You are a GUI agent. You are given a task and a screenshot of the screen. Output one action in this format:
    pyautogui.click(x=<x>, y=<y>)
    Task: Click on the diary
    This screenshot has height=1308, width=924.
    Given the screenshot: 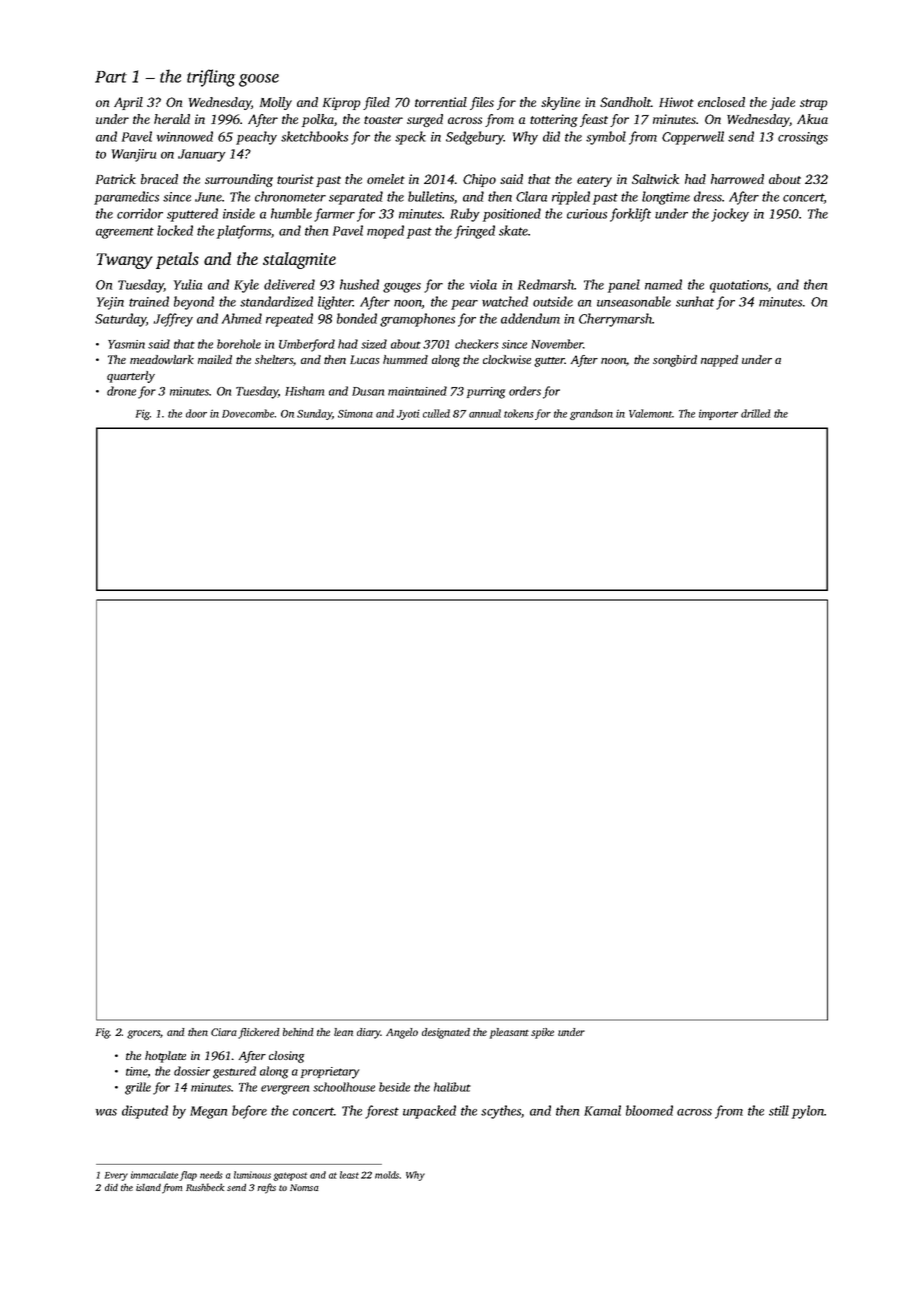 What is the action you would take?
    pyautogui.click(x=369, y=1033)
